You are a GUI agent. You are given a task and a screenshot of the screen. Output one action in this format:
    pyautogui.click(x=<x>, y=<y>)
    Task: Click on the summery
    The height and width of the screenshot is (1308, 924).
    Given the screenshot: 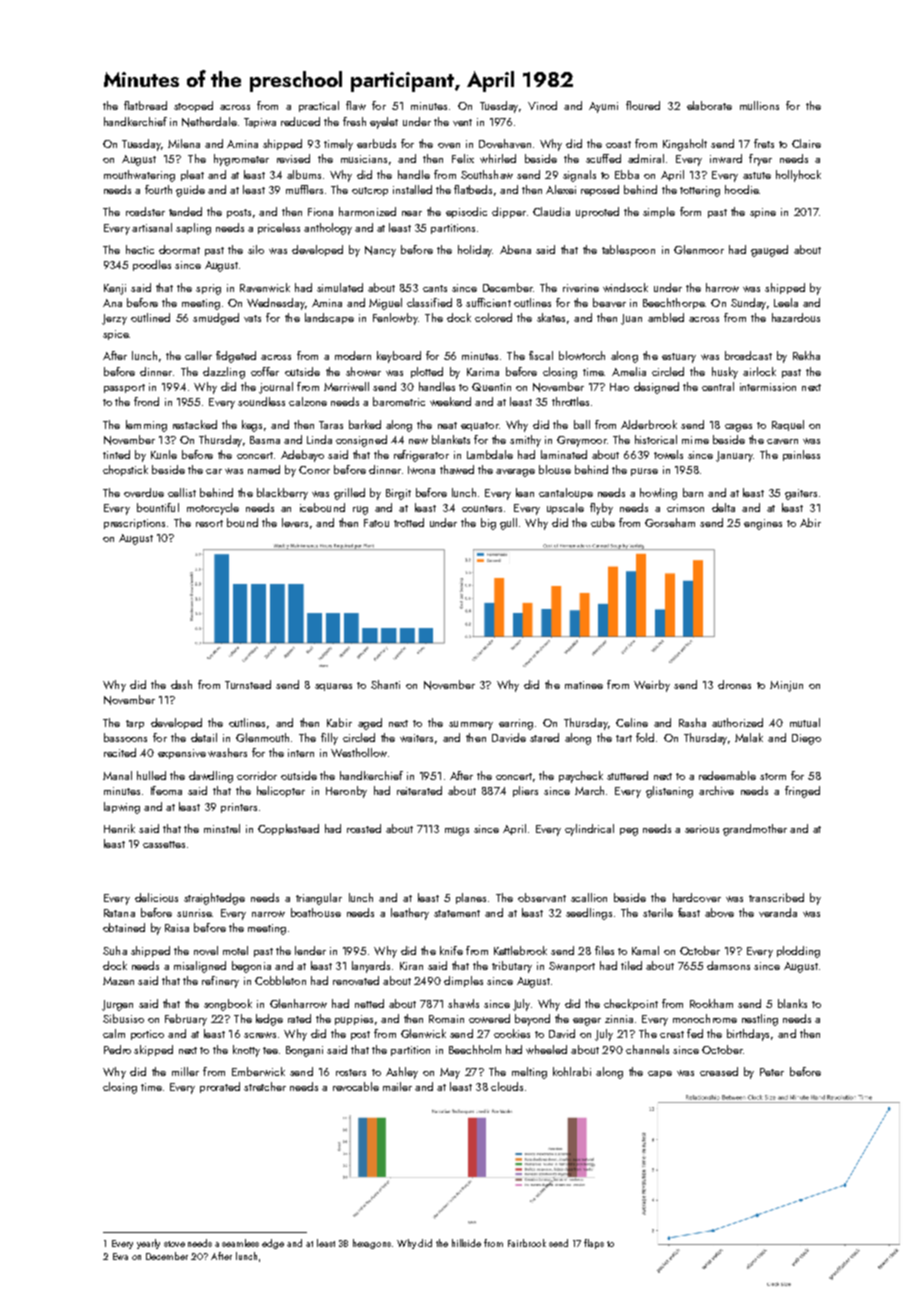 What is the action you would take?
    pyautogui.click(x=471, y=725)
